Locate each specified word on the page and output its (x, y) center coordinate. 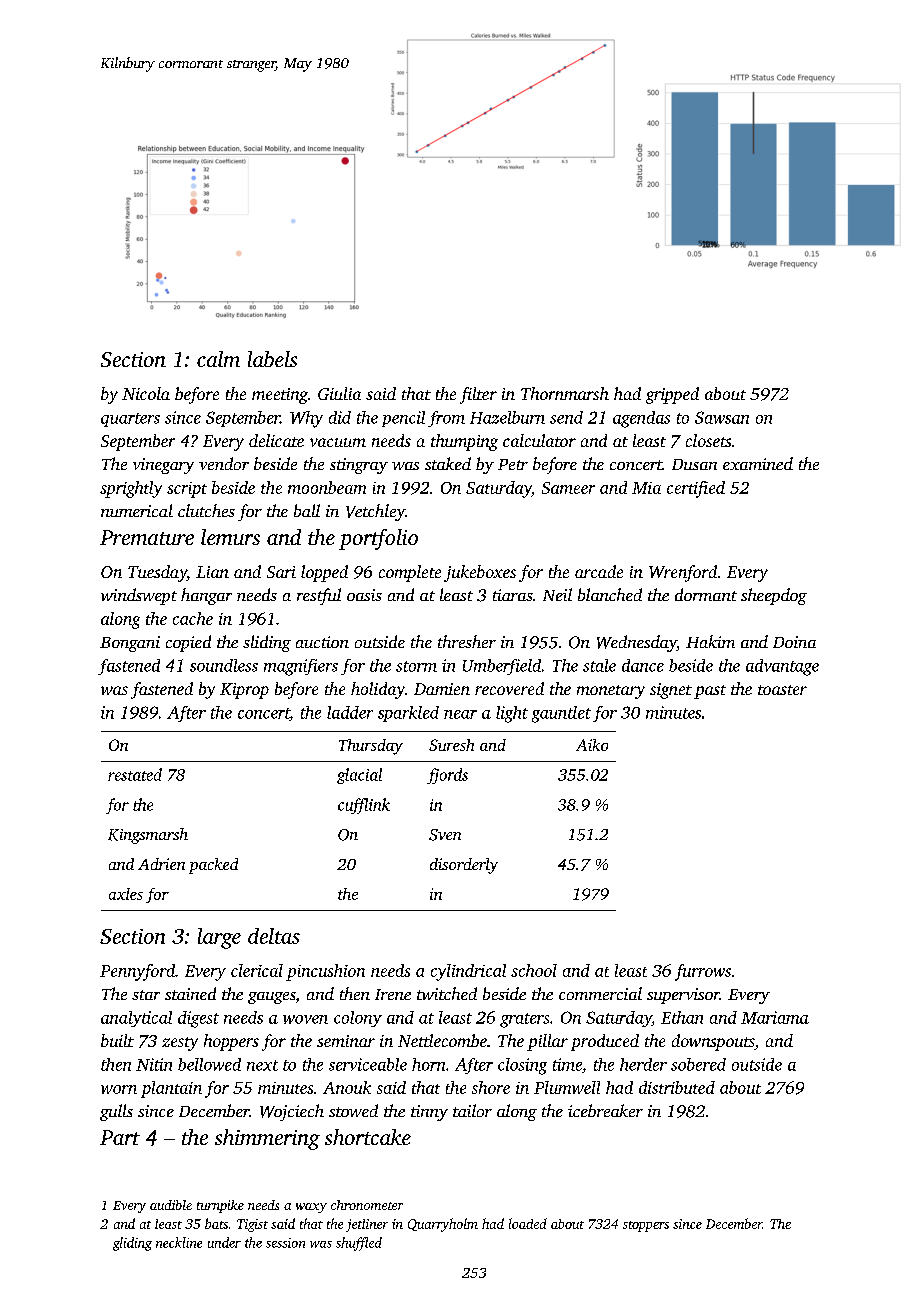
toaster (782, 690)
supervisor (683, 996)
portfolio (378, 539)
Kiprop (244, 691)
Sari (281, 572)
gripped (672, 395)
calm (218, 359)
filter (478, 395)
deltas (274, 936)
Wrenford (683, 573)
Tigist (252, 1225)
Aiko (592, 745)
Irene (393, 994)
